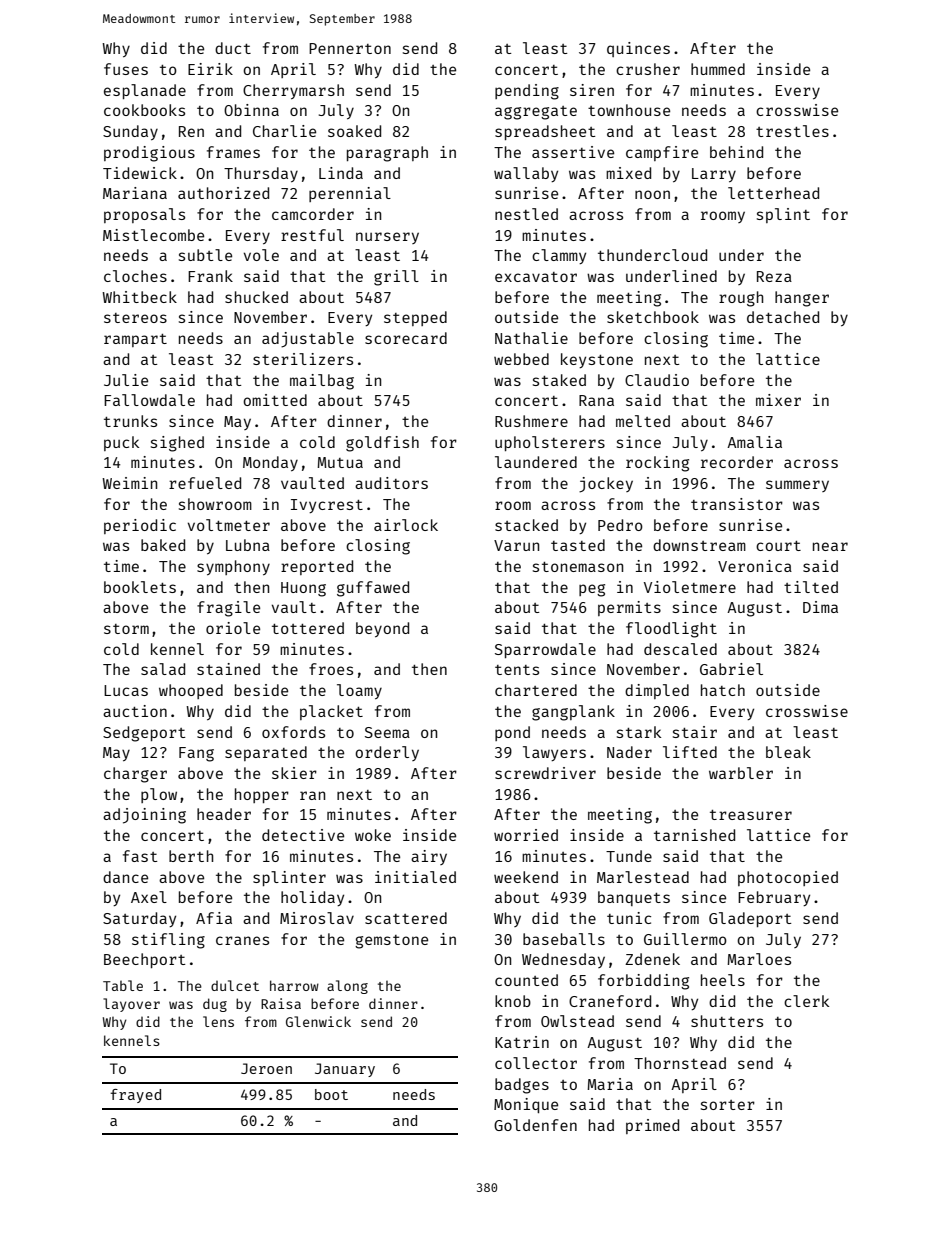 The image size is (952, 1233). Describe the element at coordinates (718, 69) in the screenshot. I see `hummed` at that location.
